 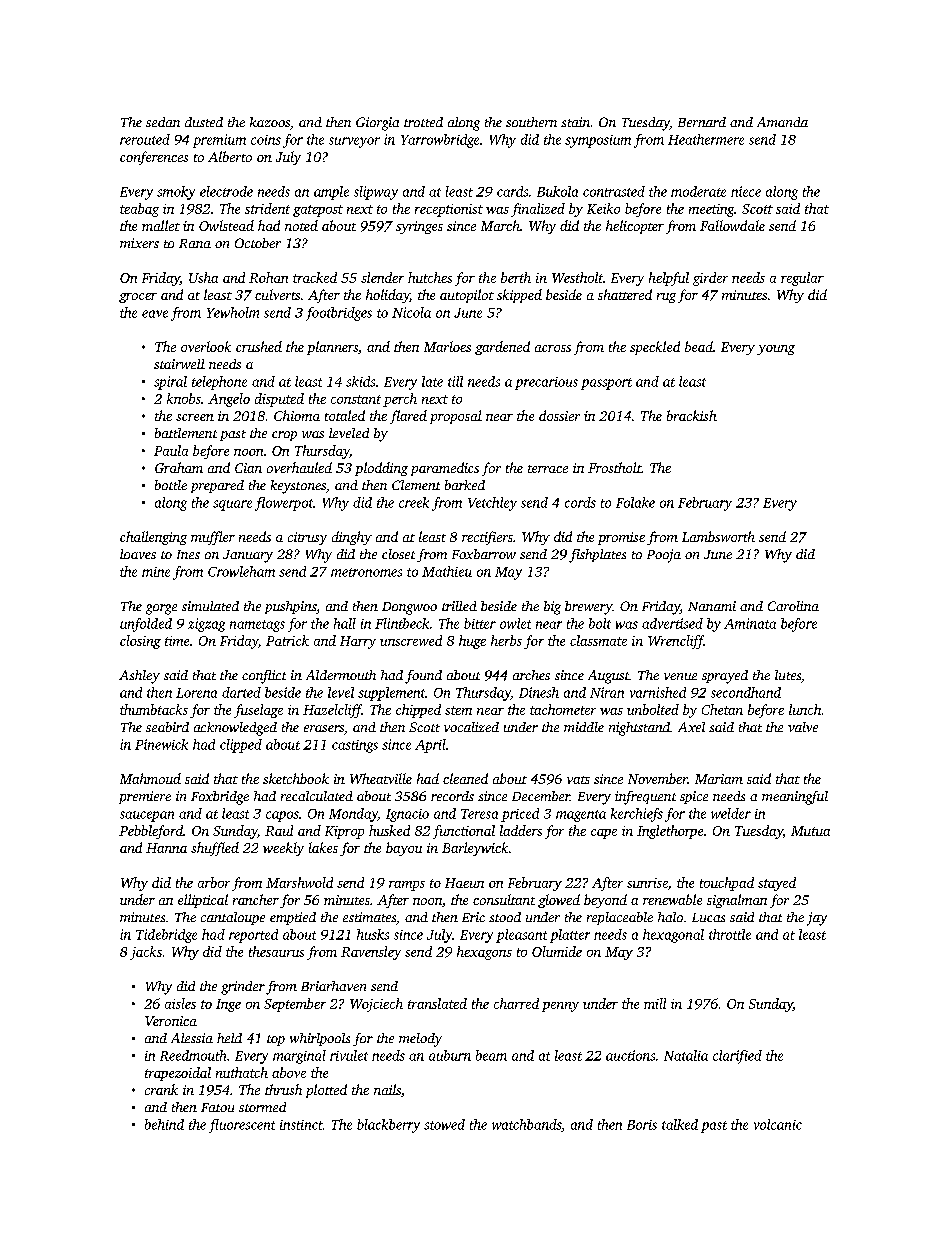 I want to click on cleaned, so click(x=465, y=778).
